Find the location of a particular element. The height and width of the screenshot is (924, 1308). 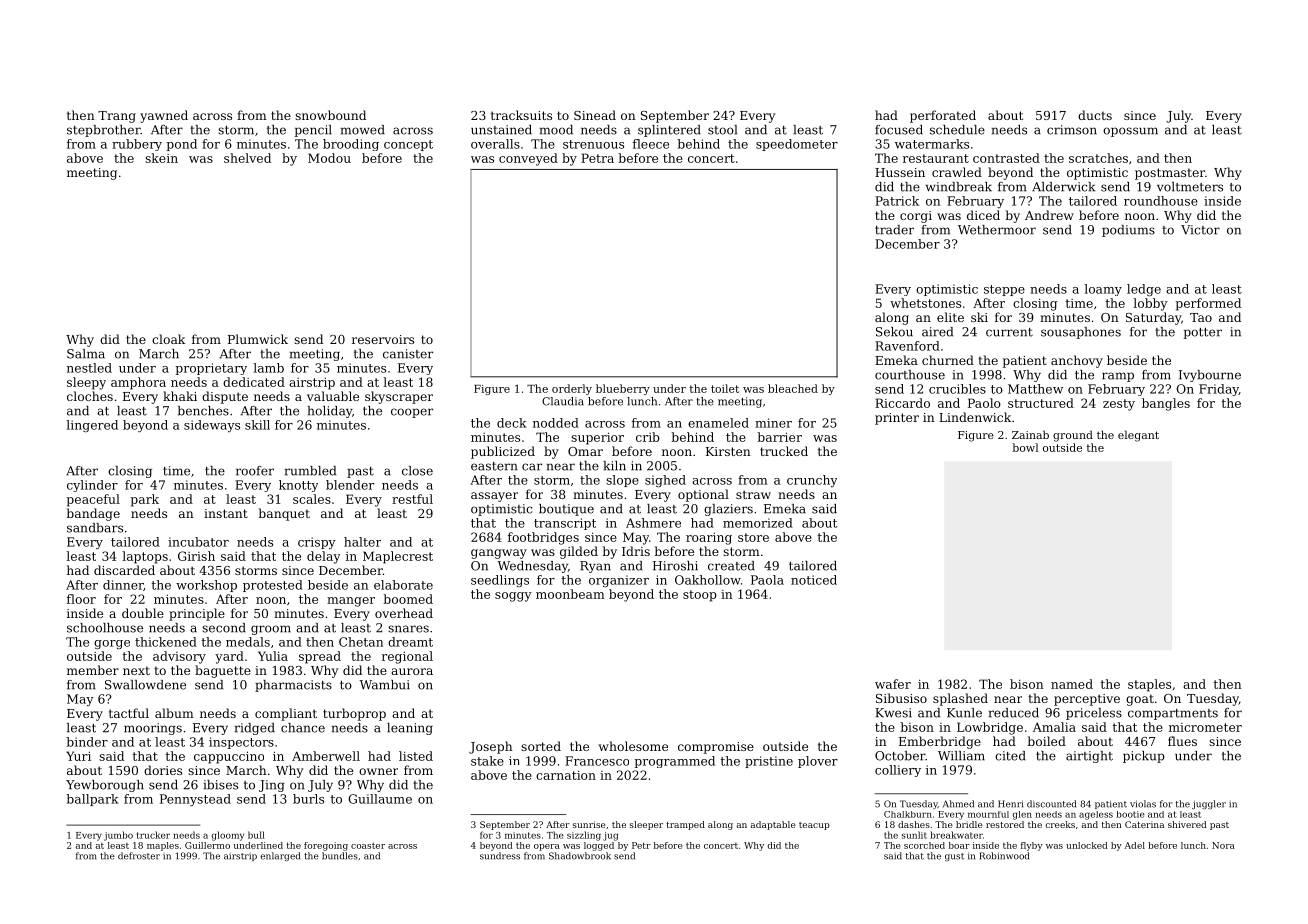

elegant is located at coordinates (1138, 436).
